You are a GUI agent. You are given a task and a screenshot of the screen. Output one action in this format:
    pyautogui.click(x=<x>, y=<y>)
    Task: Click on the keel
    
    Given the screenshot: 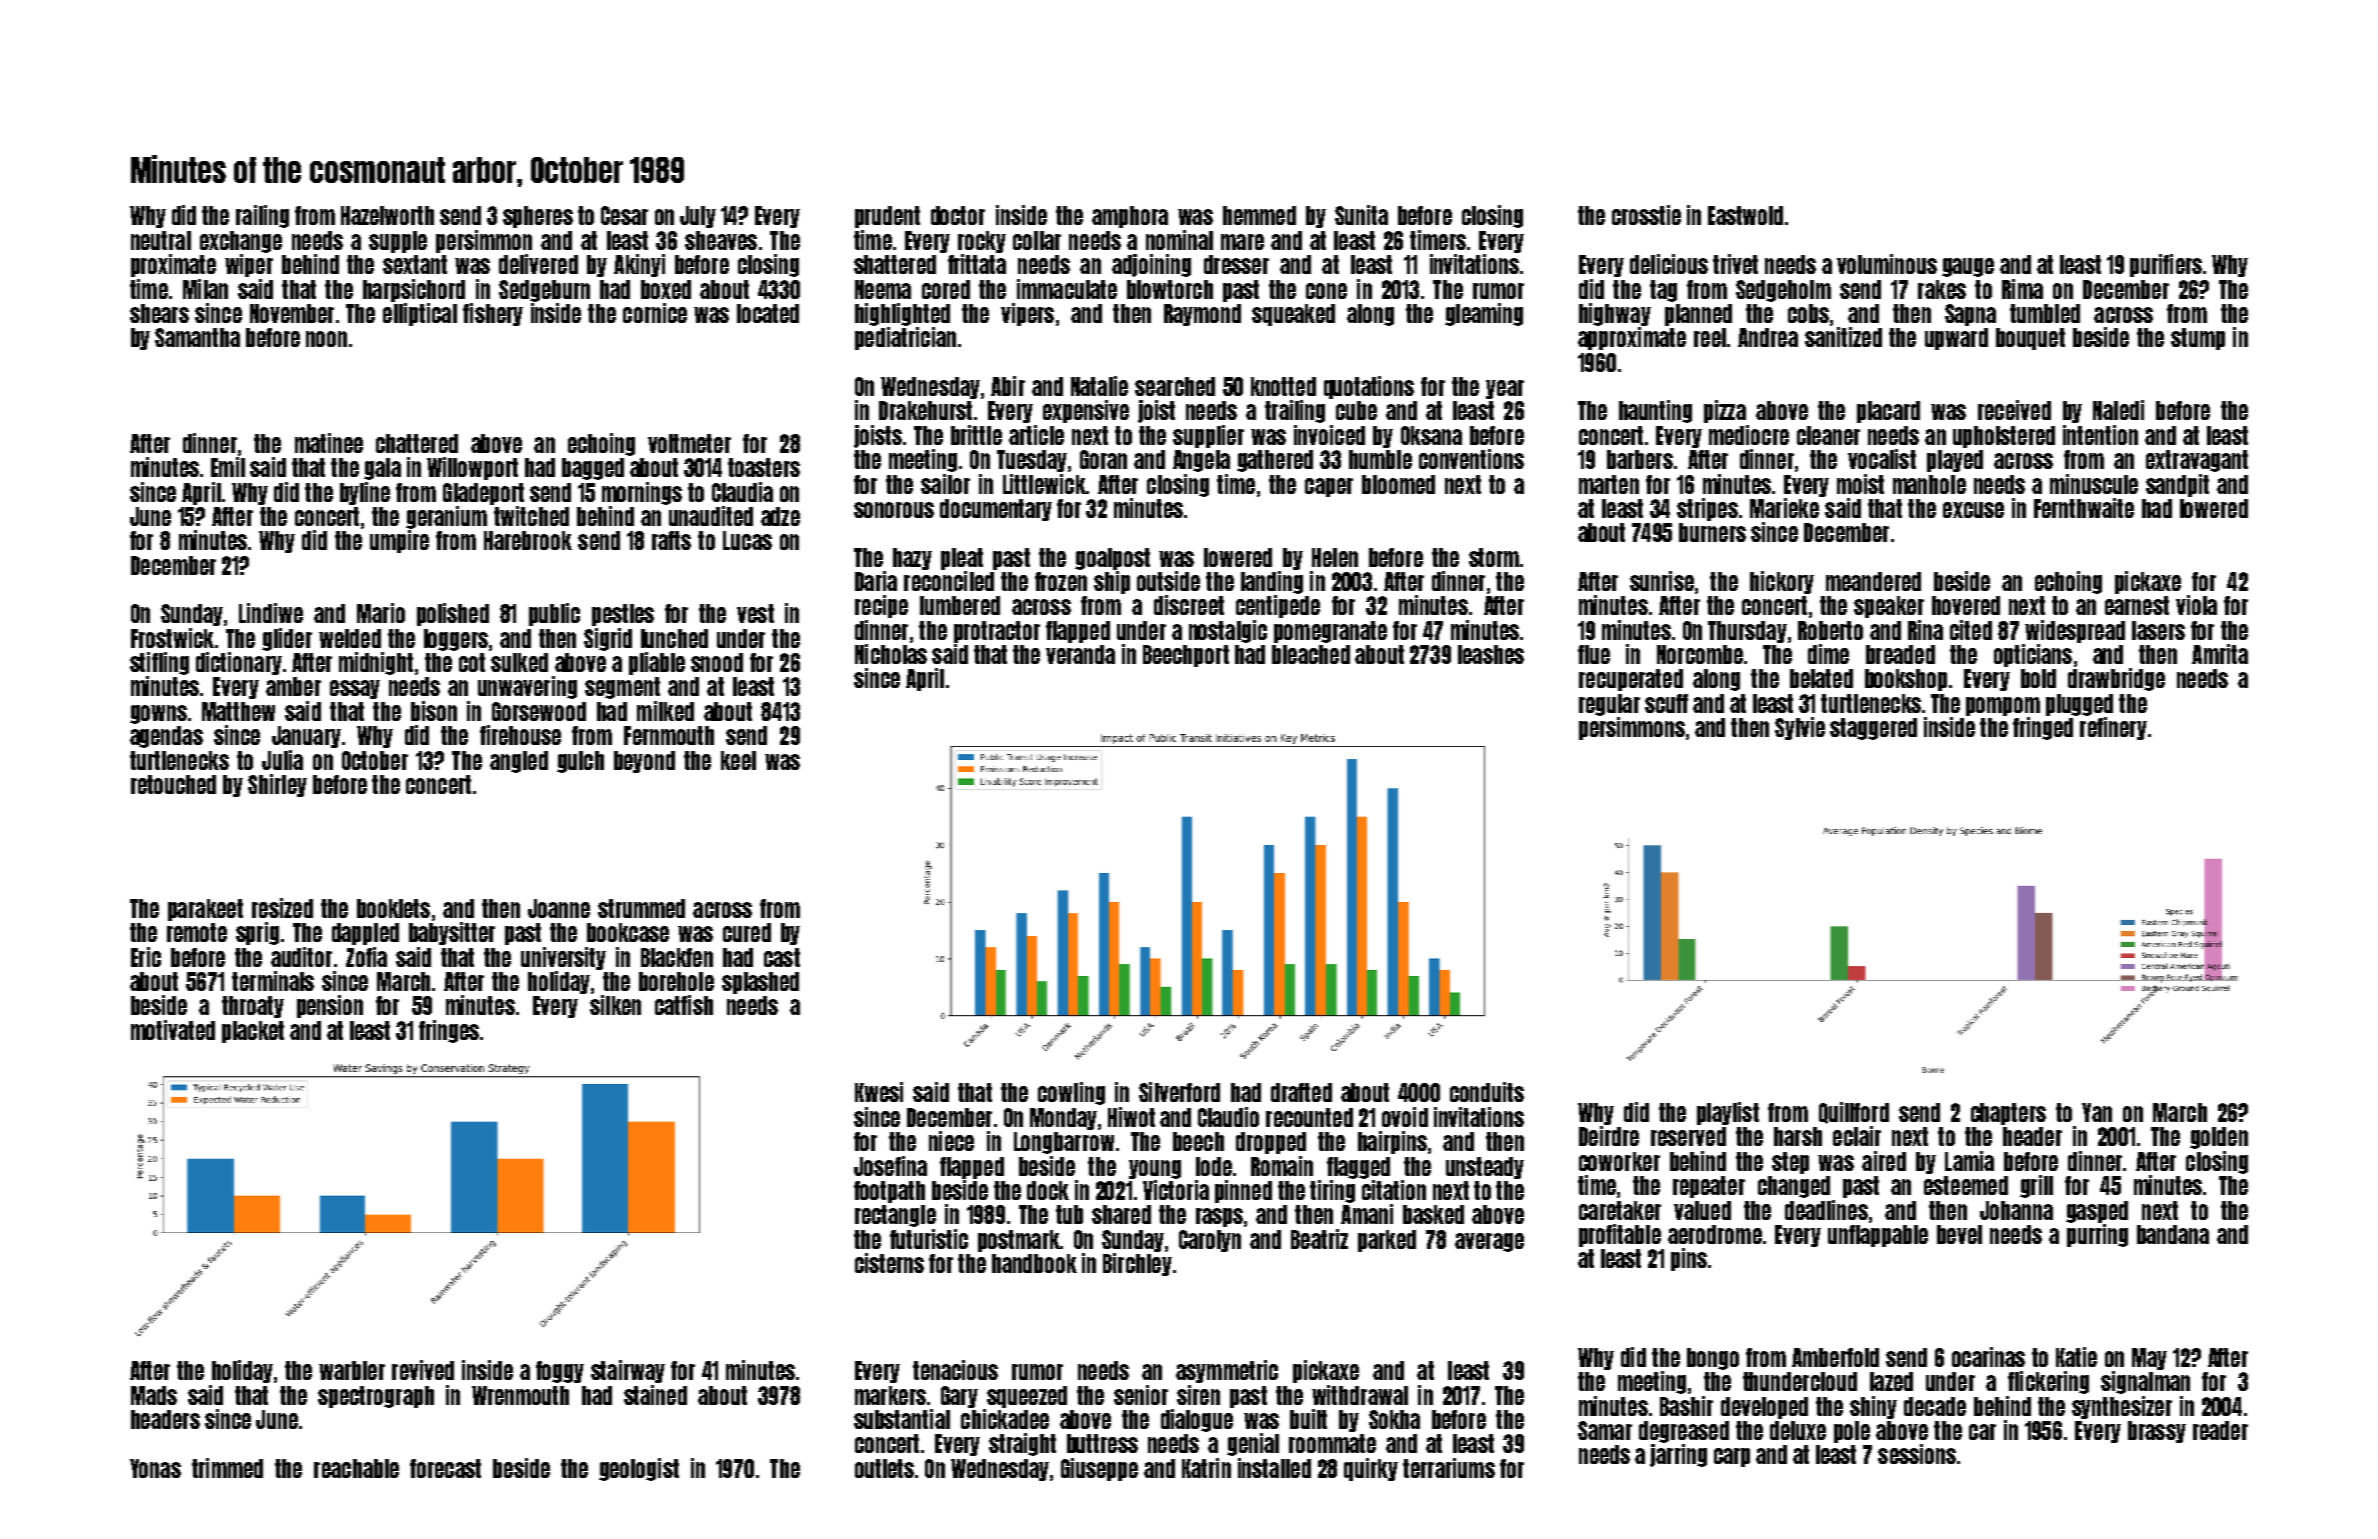 What is the action you would take?
    pyautogui.click(x=738, y=760)
